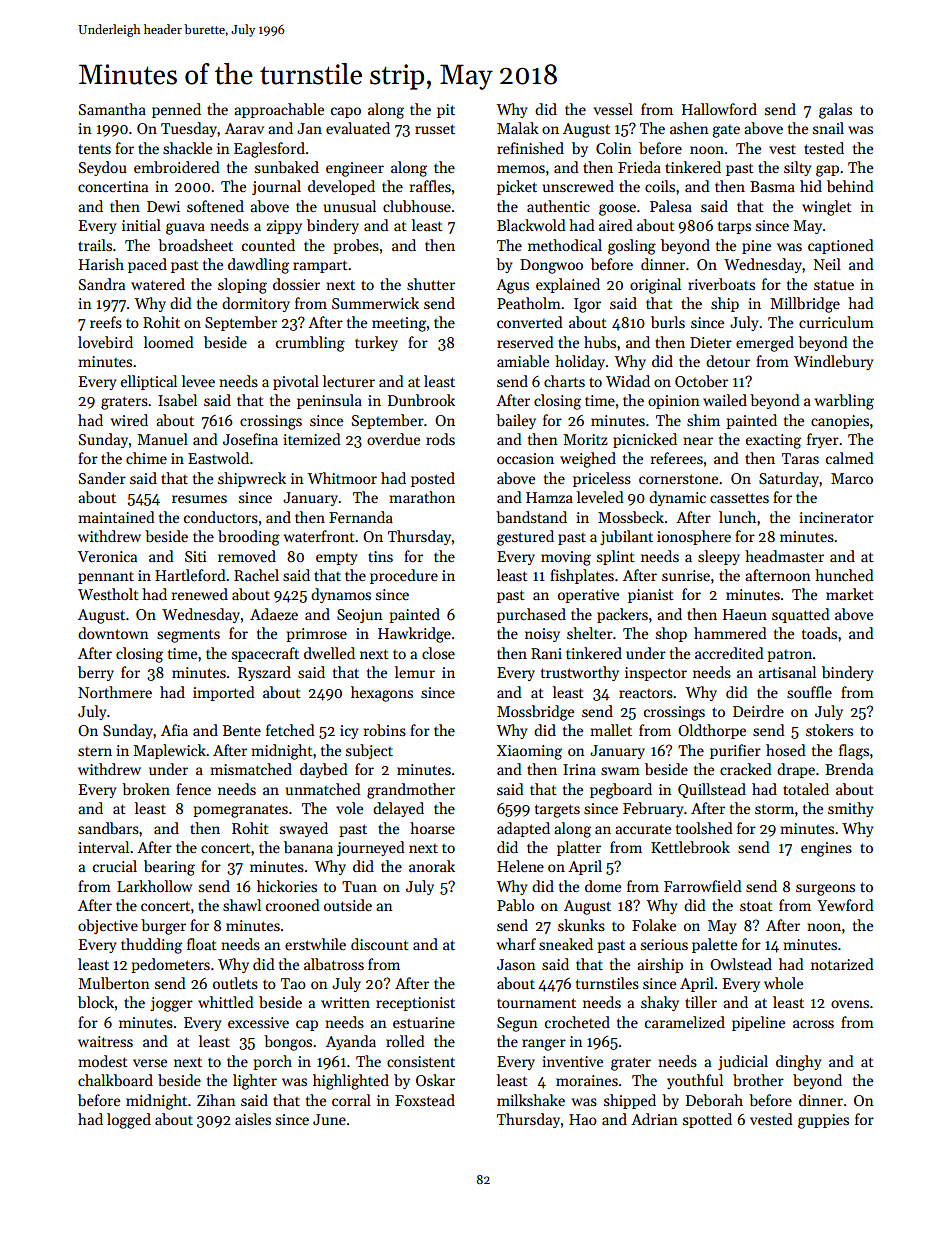  What do you see at coordinates (765, 344) in the screenshot?
I see `emerged` at bounding box center [765, 344].
